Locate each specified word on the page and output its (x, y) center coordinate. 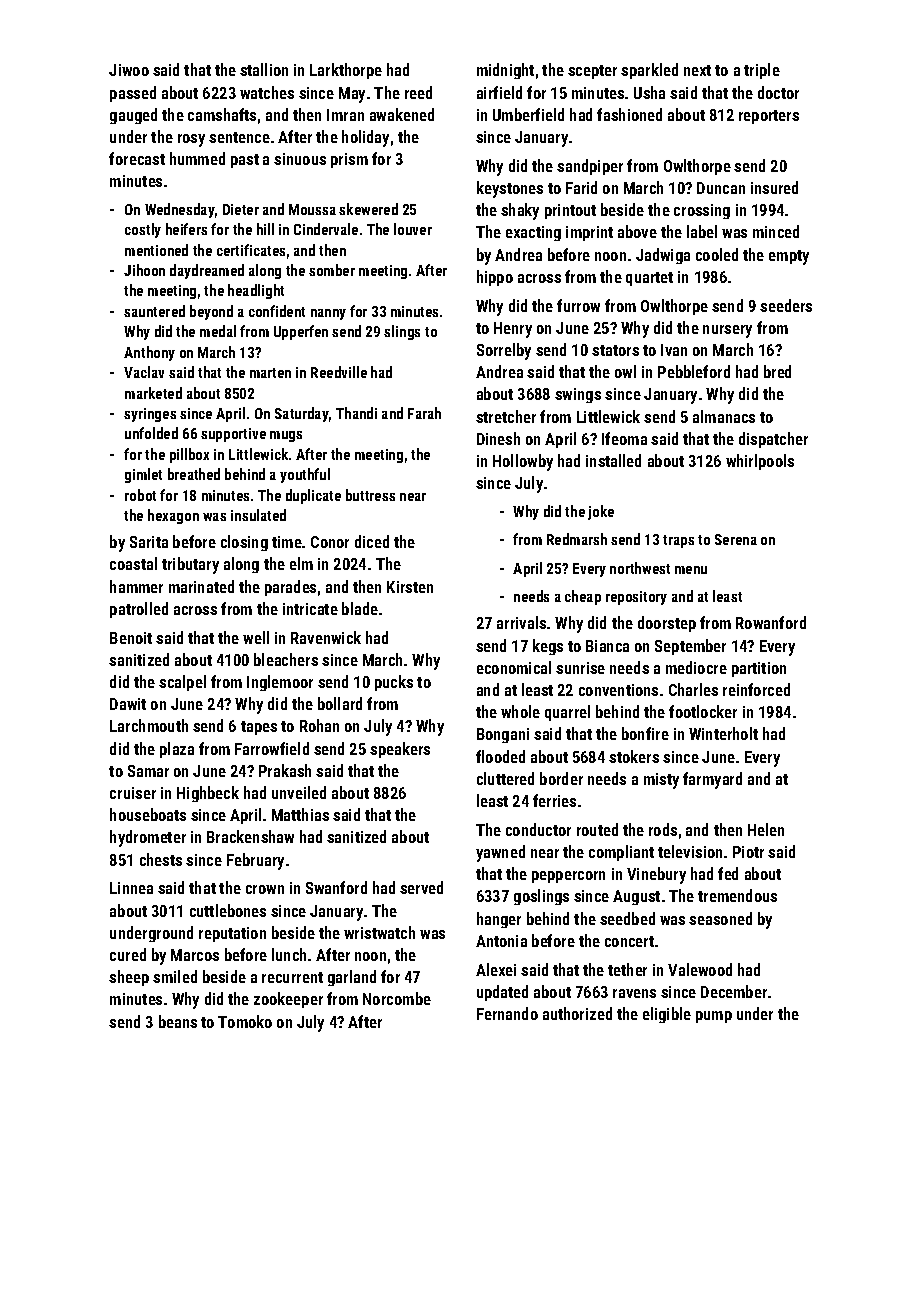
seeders (786, 305)
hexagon (173, 516)
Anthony (149, 353)
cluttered (505, 778)
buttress (370, 495)
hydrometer (148, 838)
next (697, 70)
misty (661, 781)
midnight (505, 71)
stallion (264, 69)
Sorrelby (504, 351)
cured (128, 954)
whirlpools (760, 462)
